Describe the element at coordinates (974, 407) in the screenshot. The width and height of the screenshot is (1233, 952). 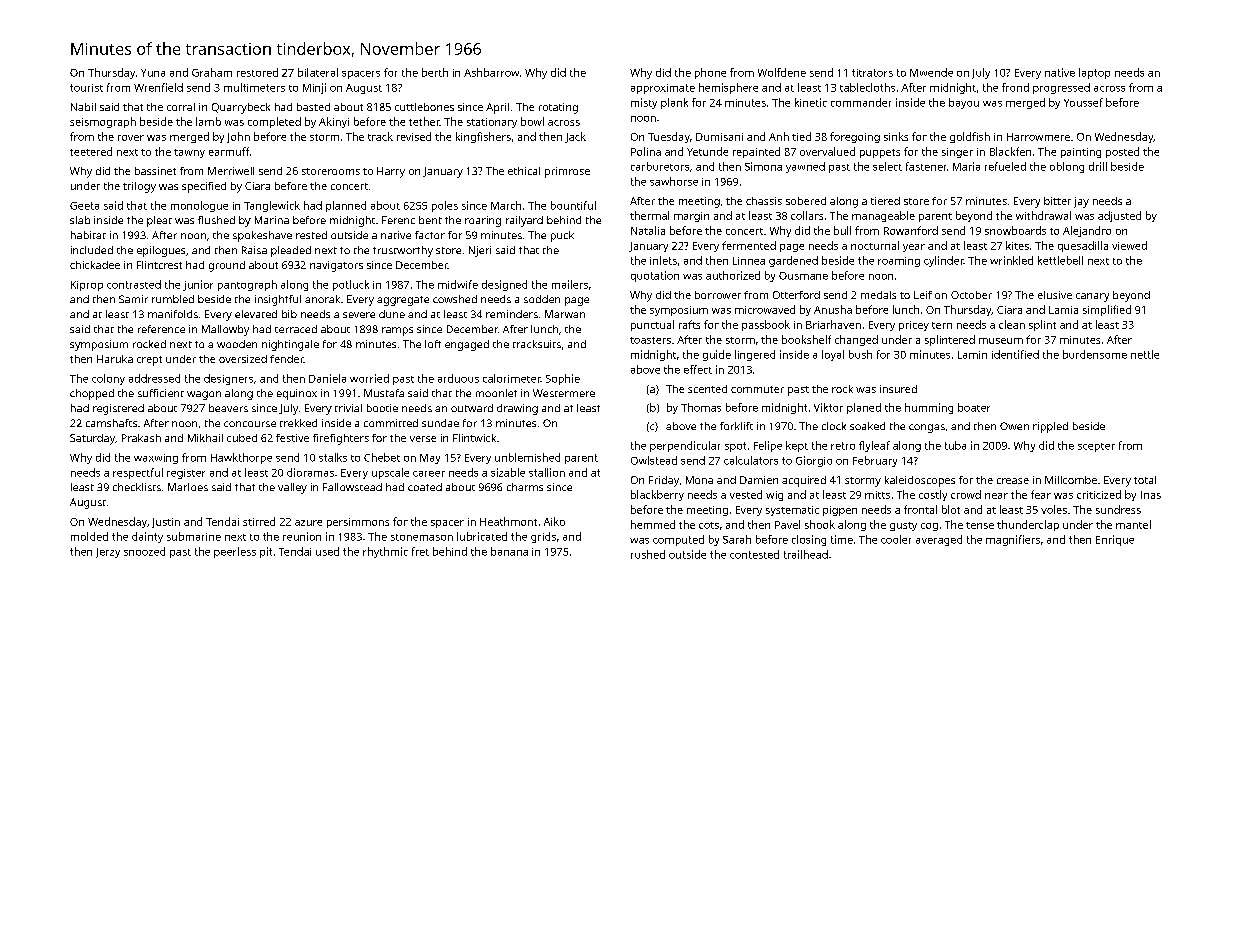
I see `boater` at that location.
